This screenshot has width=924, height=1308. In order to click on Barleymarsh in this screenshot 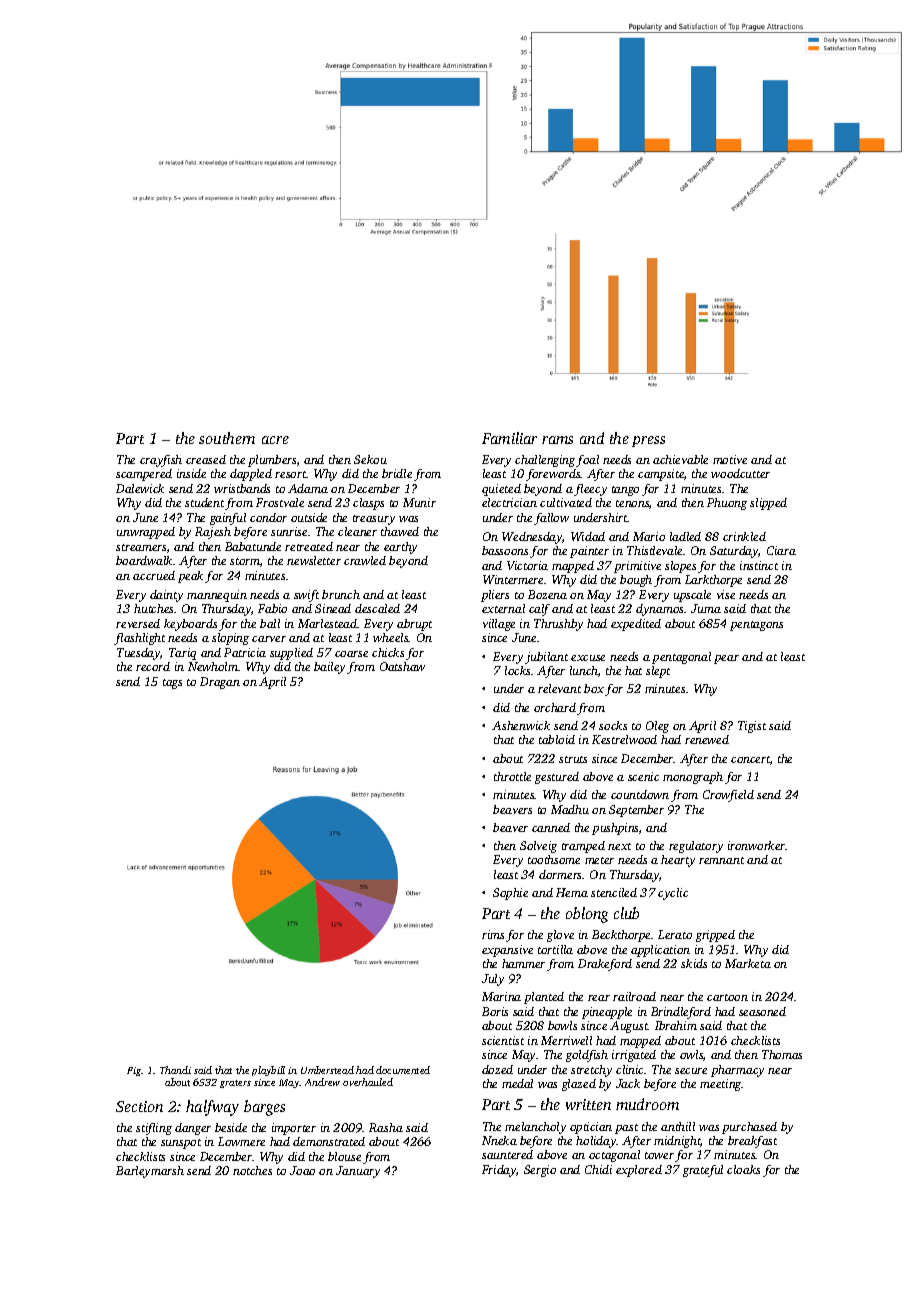, I will do `click(150, 1172)`.
